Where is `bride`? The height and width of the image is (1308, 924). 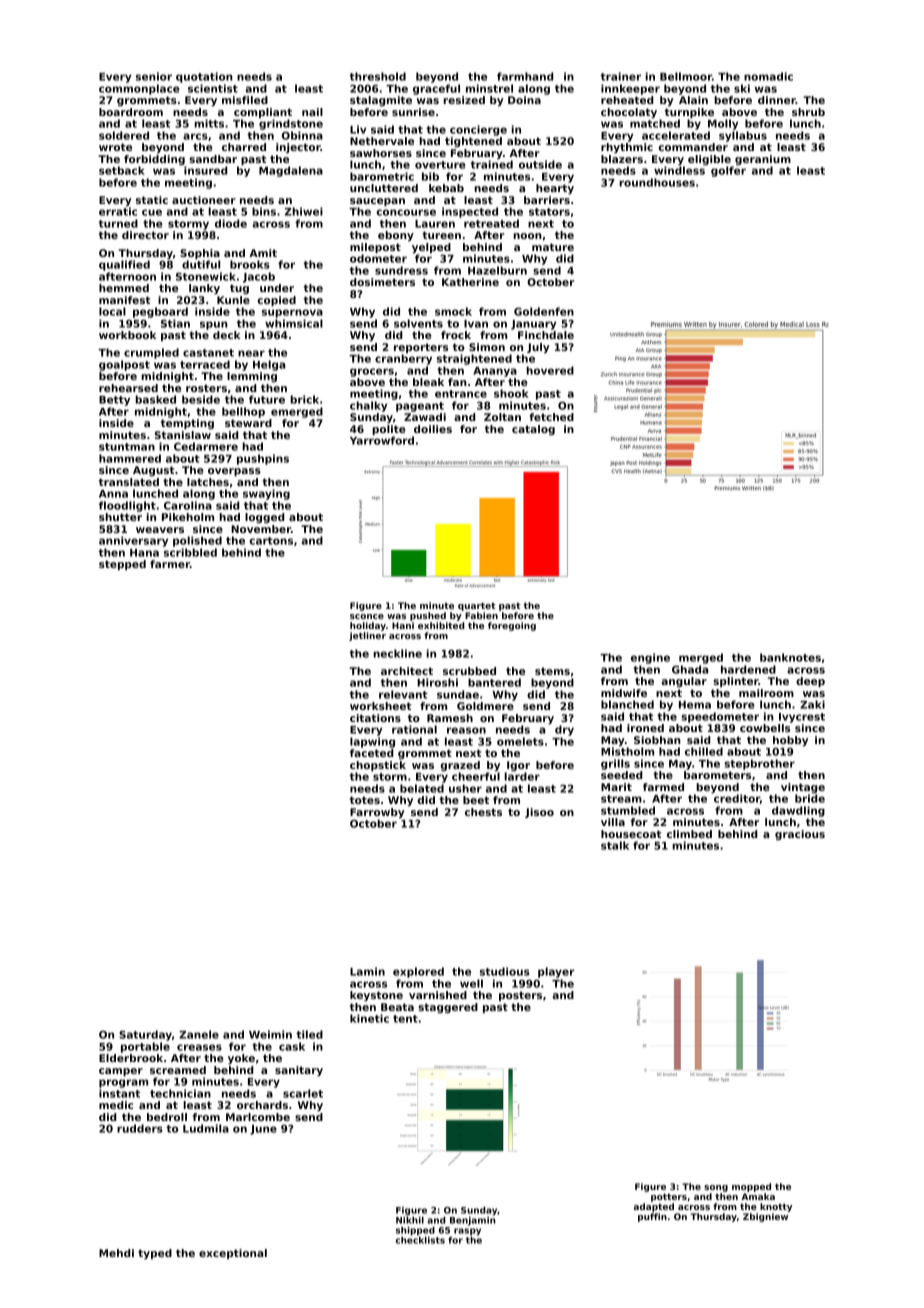
bride is located at coordinates (810, 798).
